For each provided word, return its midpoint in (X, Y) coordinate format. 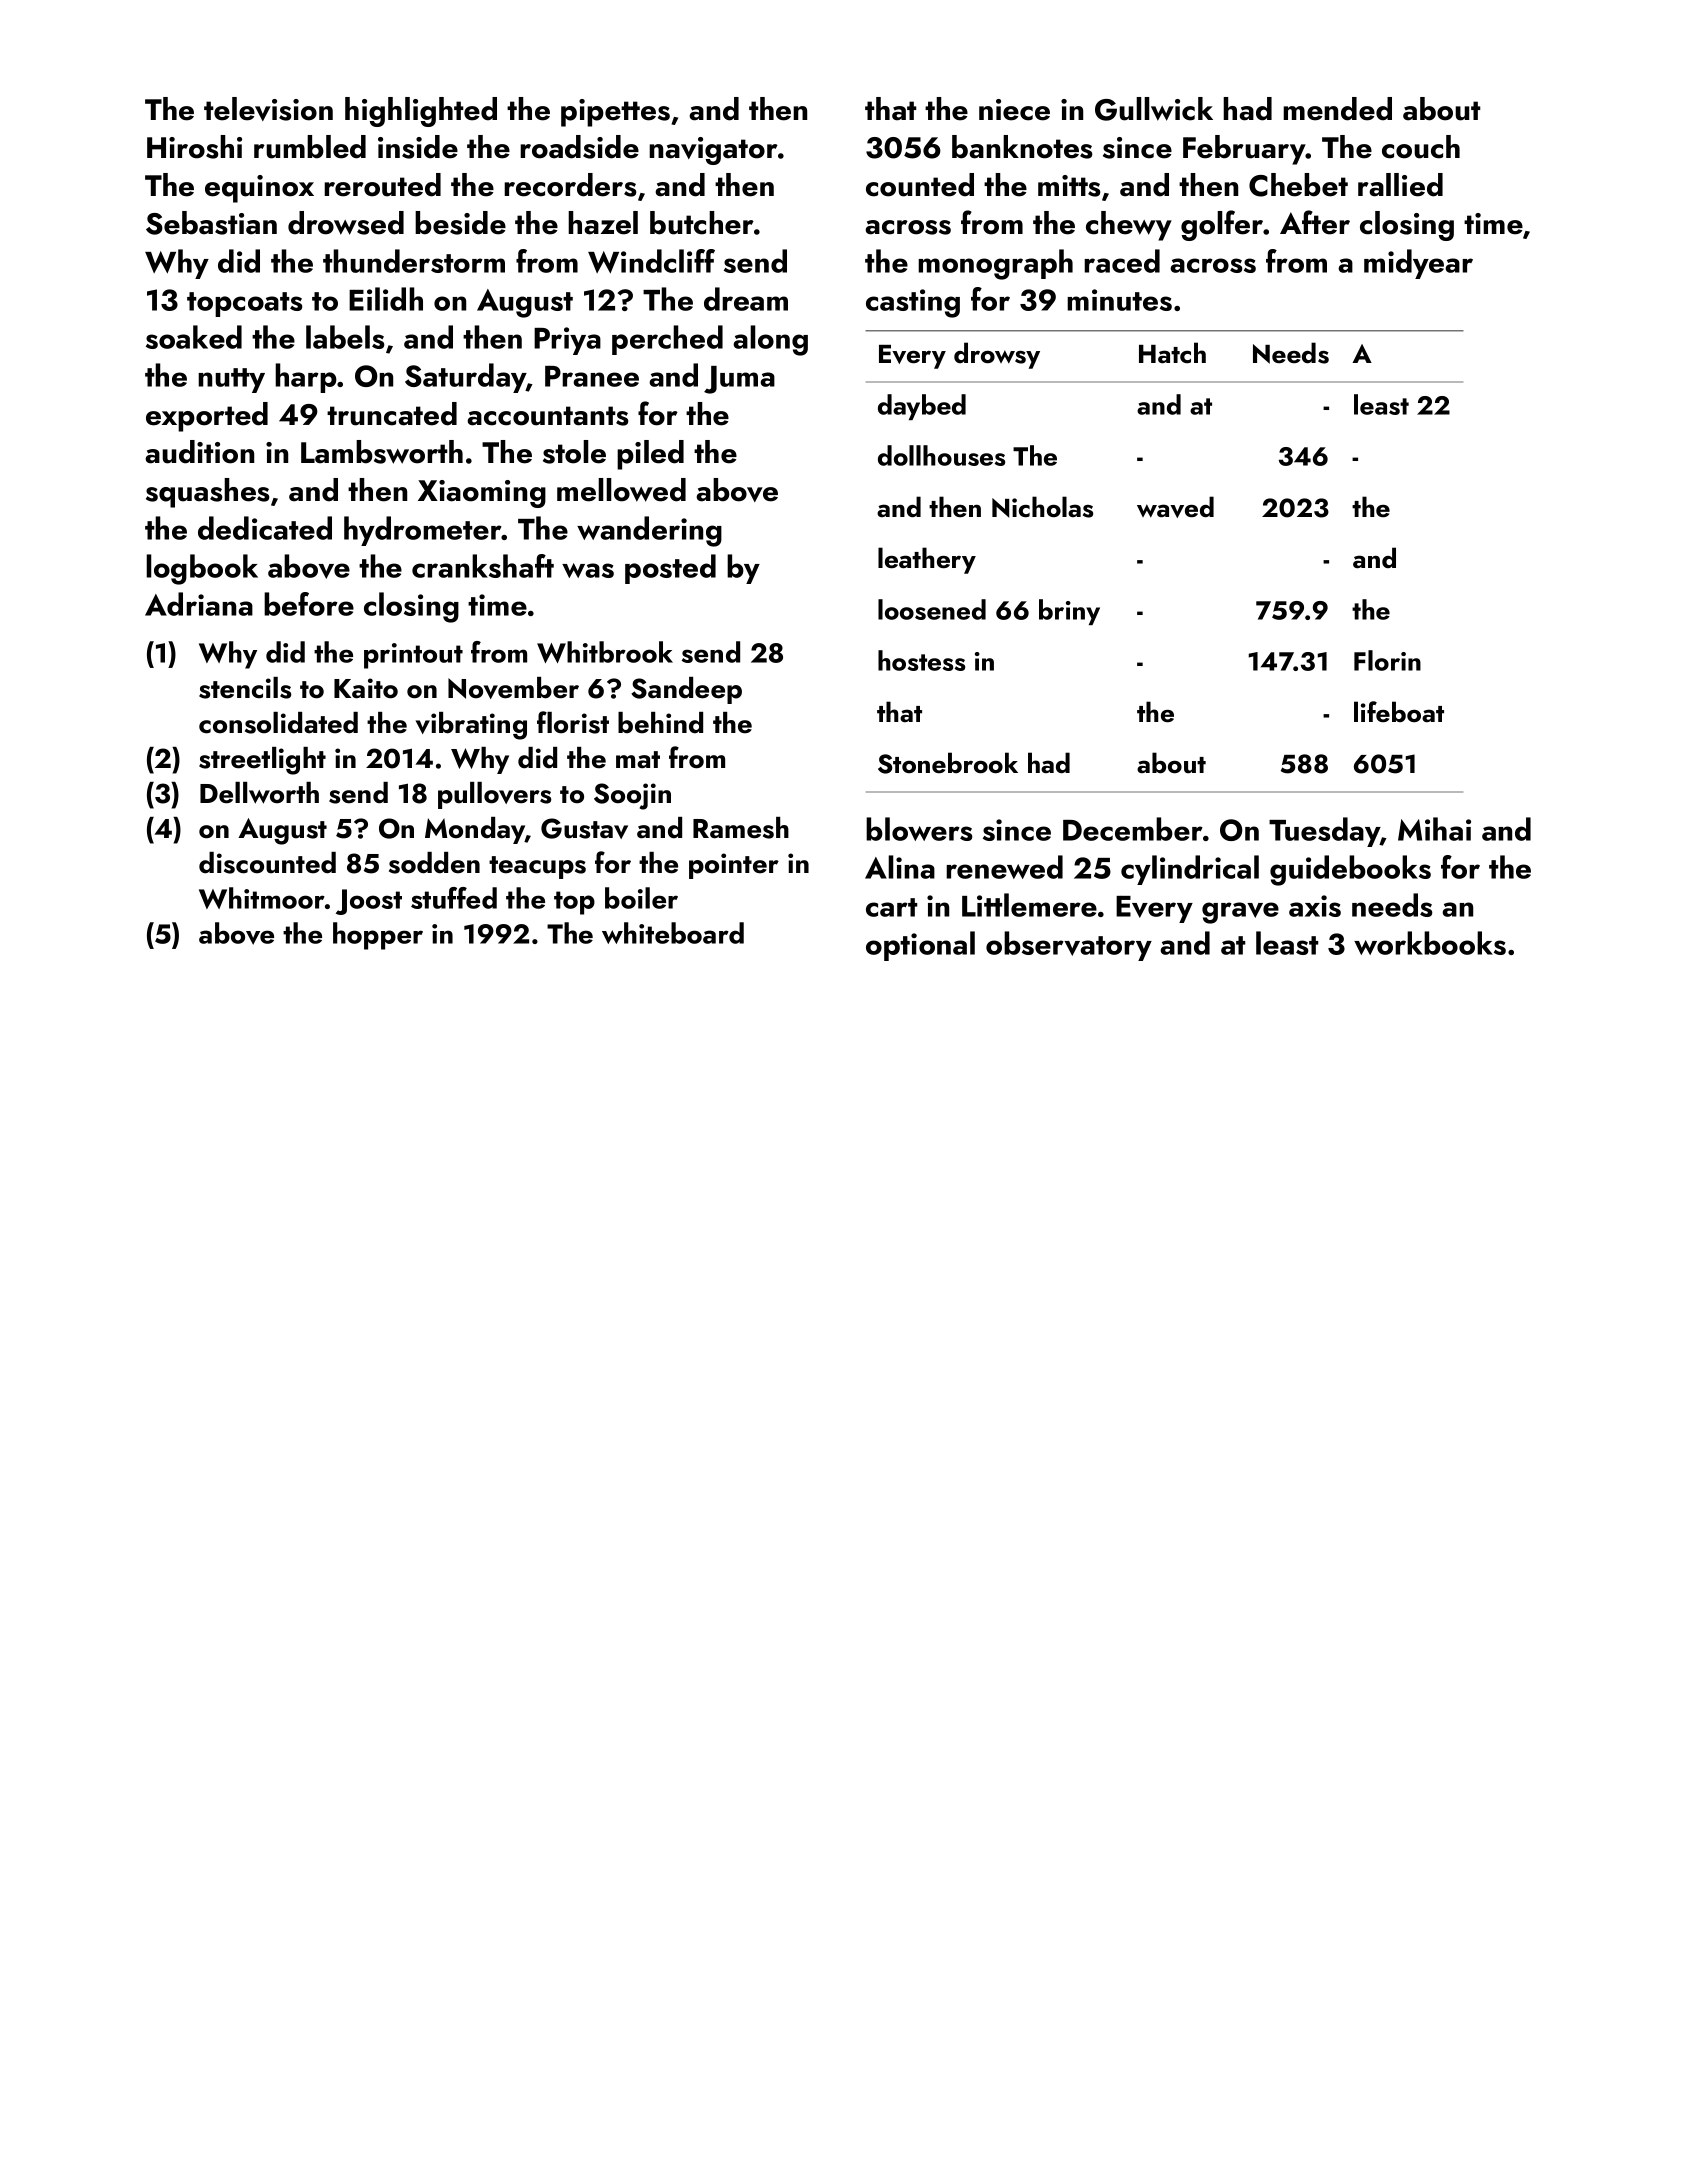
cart (892, 907)
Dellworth (259, 793)
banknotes (1022, 147)
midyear (1418, 264)
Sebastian (211, 223)
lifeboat (1399, 711)
